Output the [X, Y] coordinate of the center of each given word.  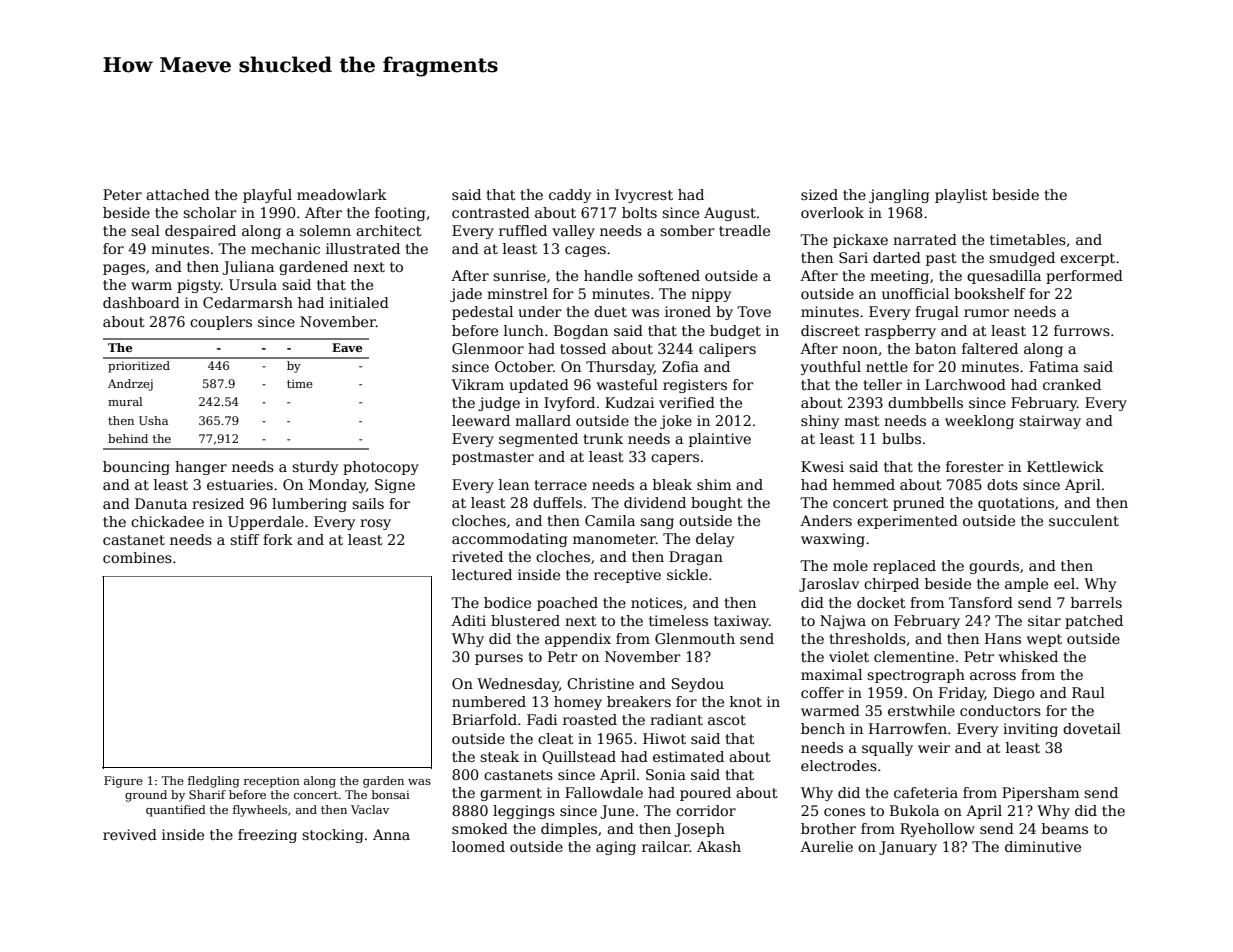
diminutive [1043, 846]
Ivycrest [644, 196]
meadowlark [342, 194]
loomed [478, 846]
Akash [719, 846]
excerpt [1087, 259]
